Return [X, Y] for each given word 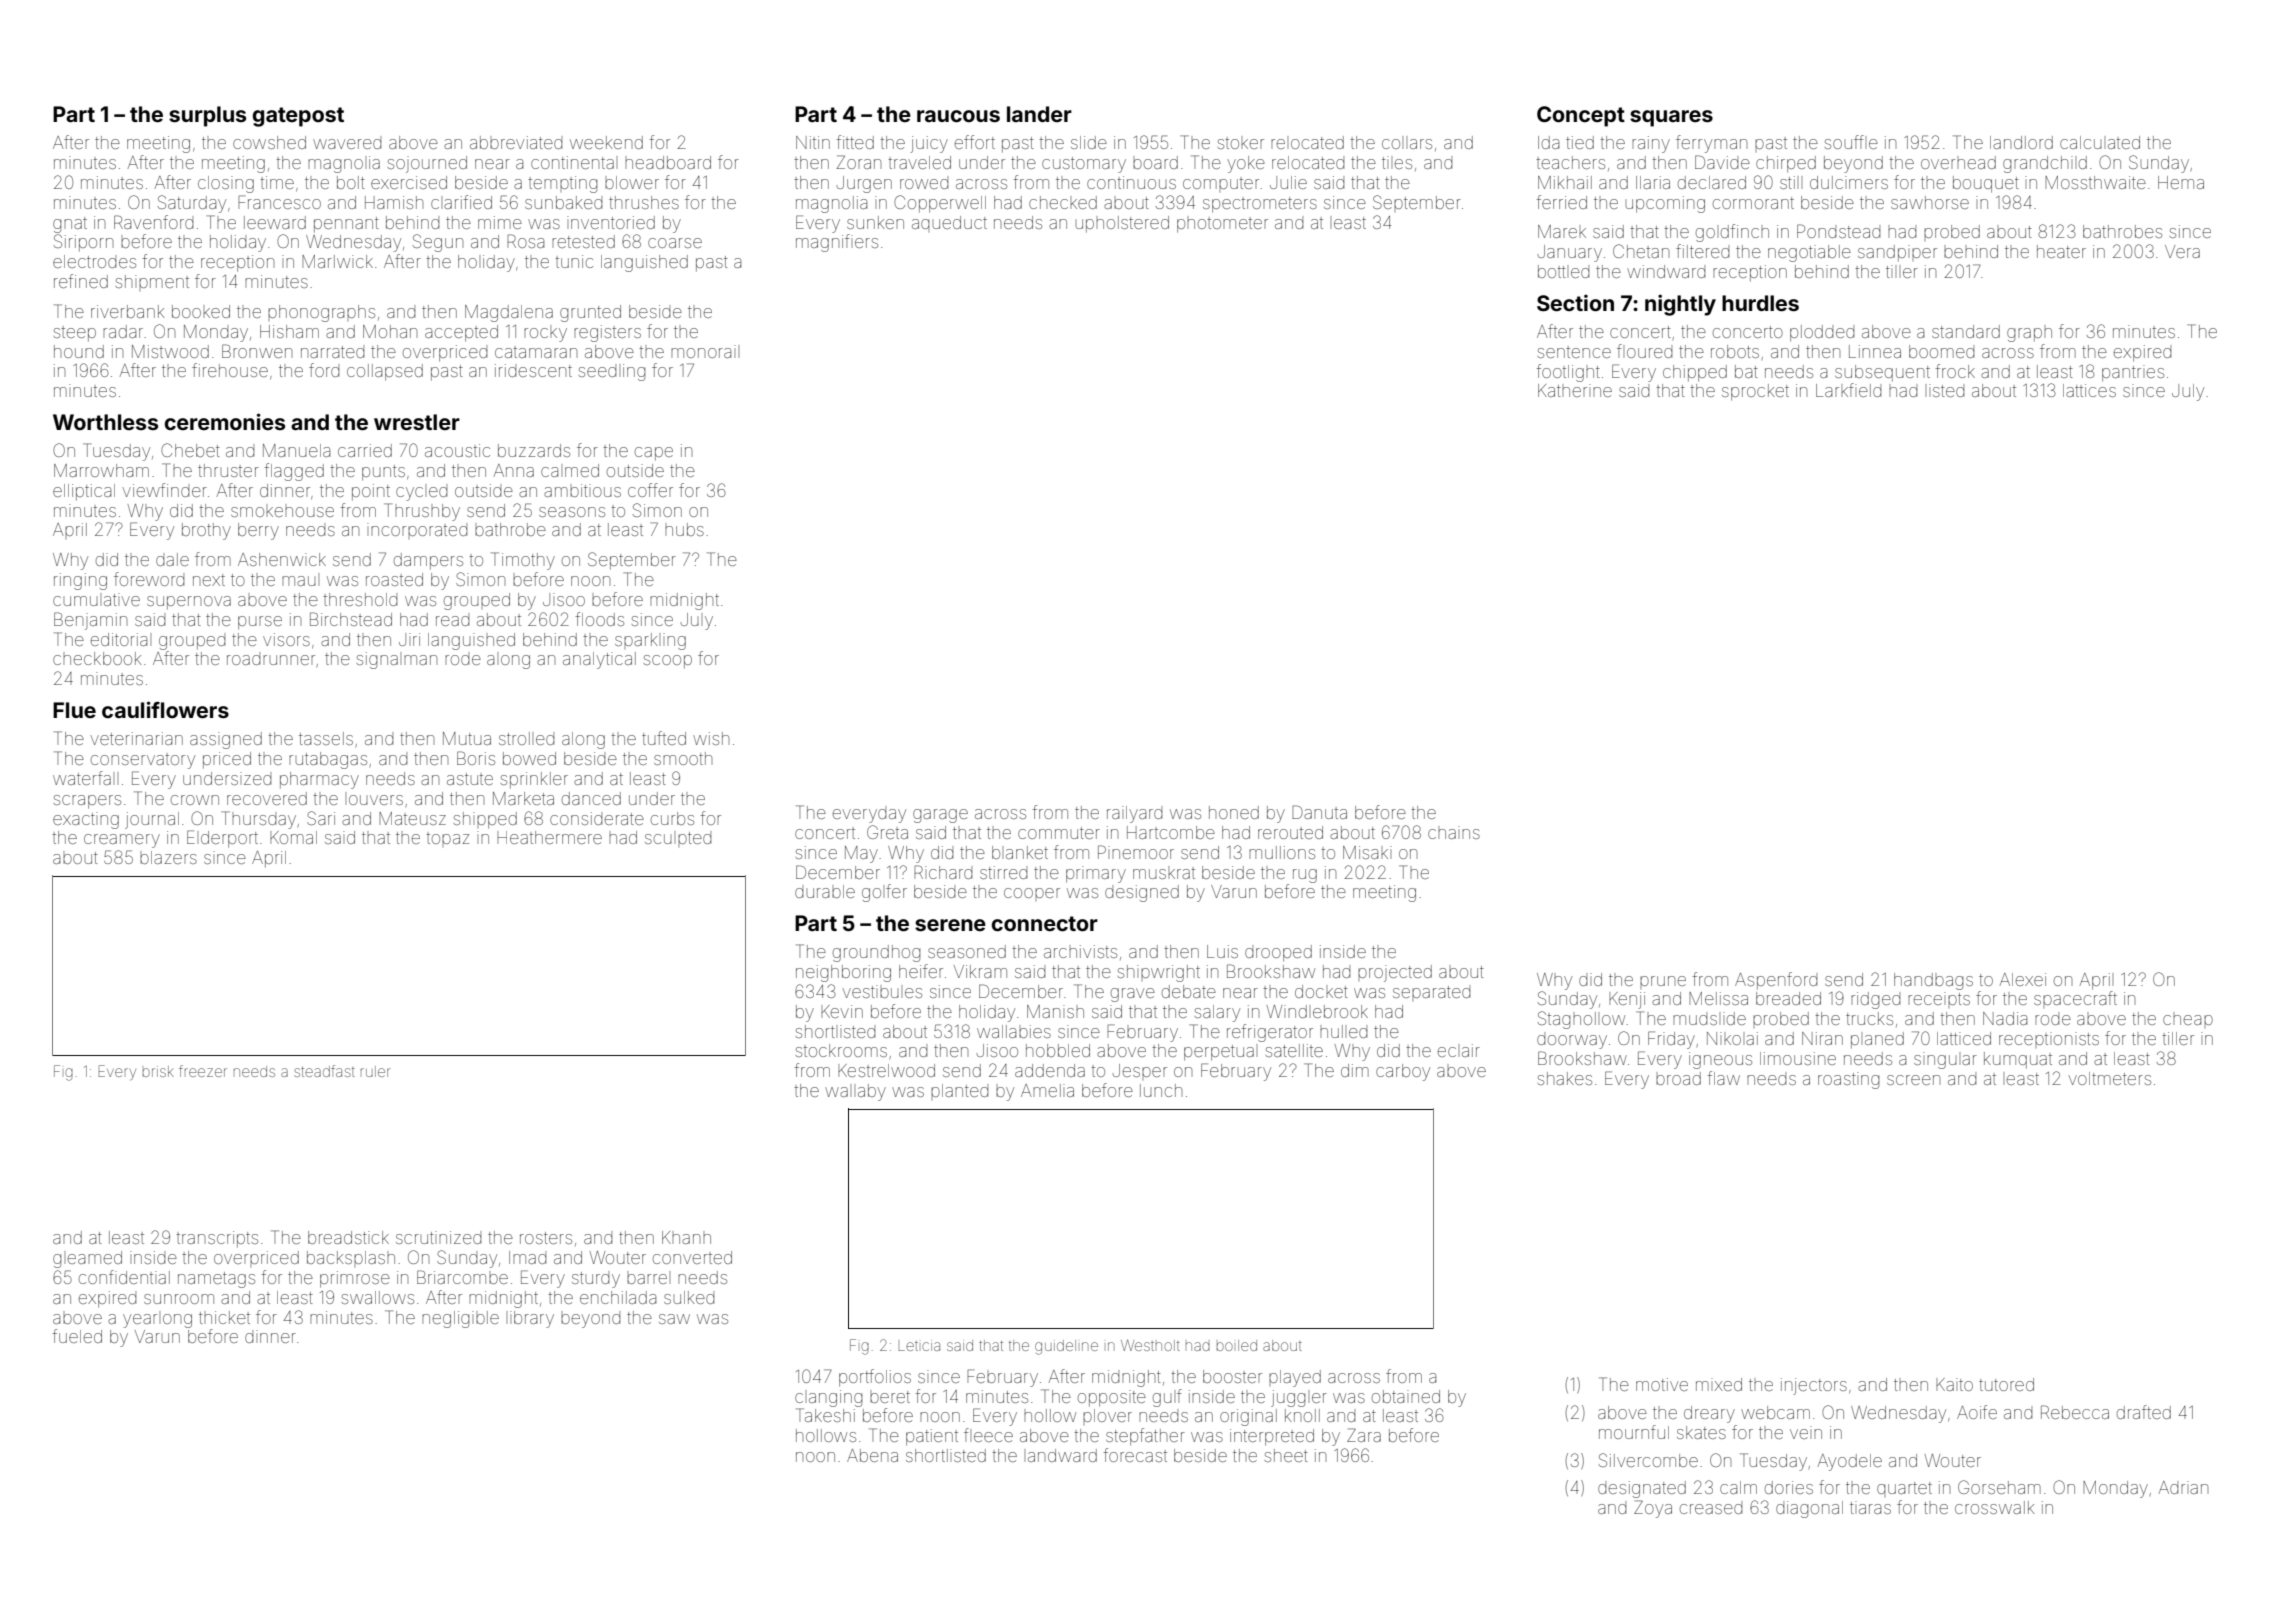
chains [1454, 832]
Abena [872, 1455]
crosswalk [1995, 1507]
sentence [1574, 352]
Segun [438, 243]
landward [1062, 1455]
